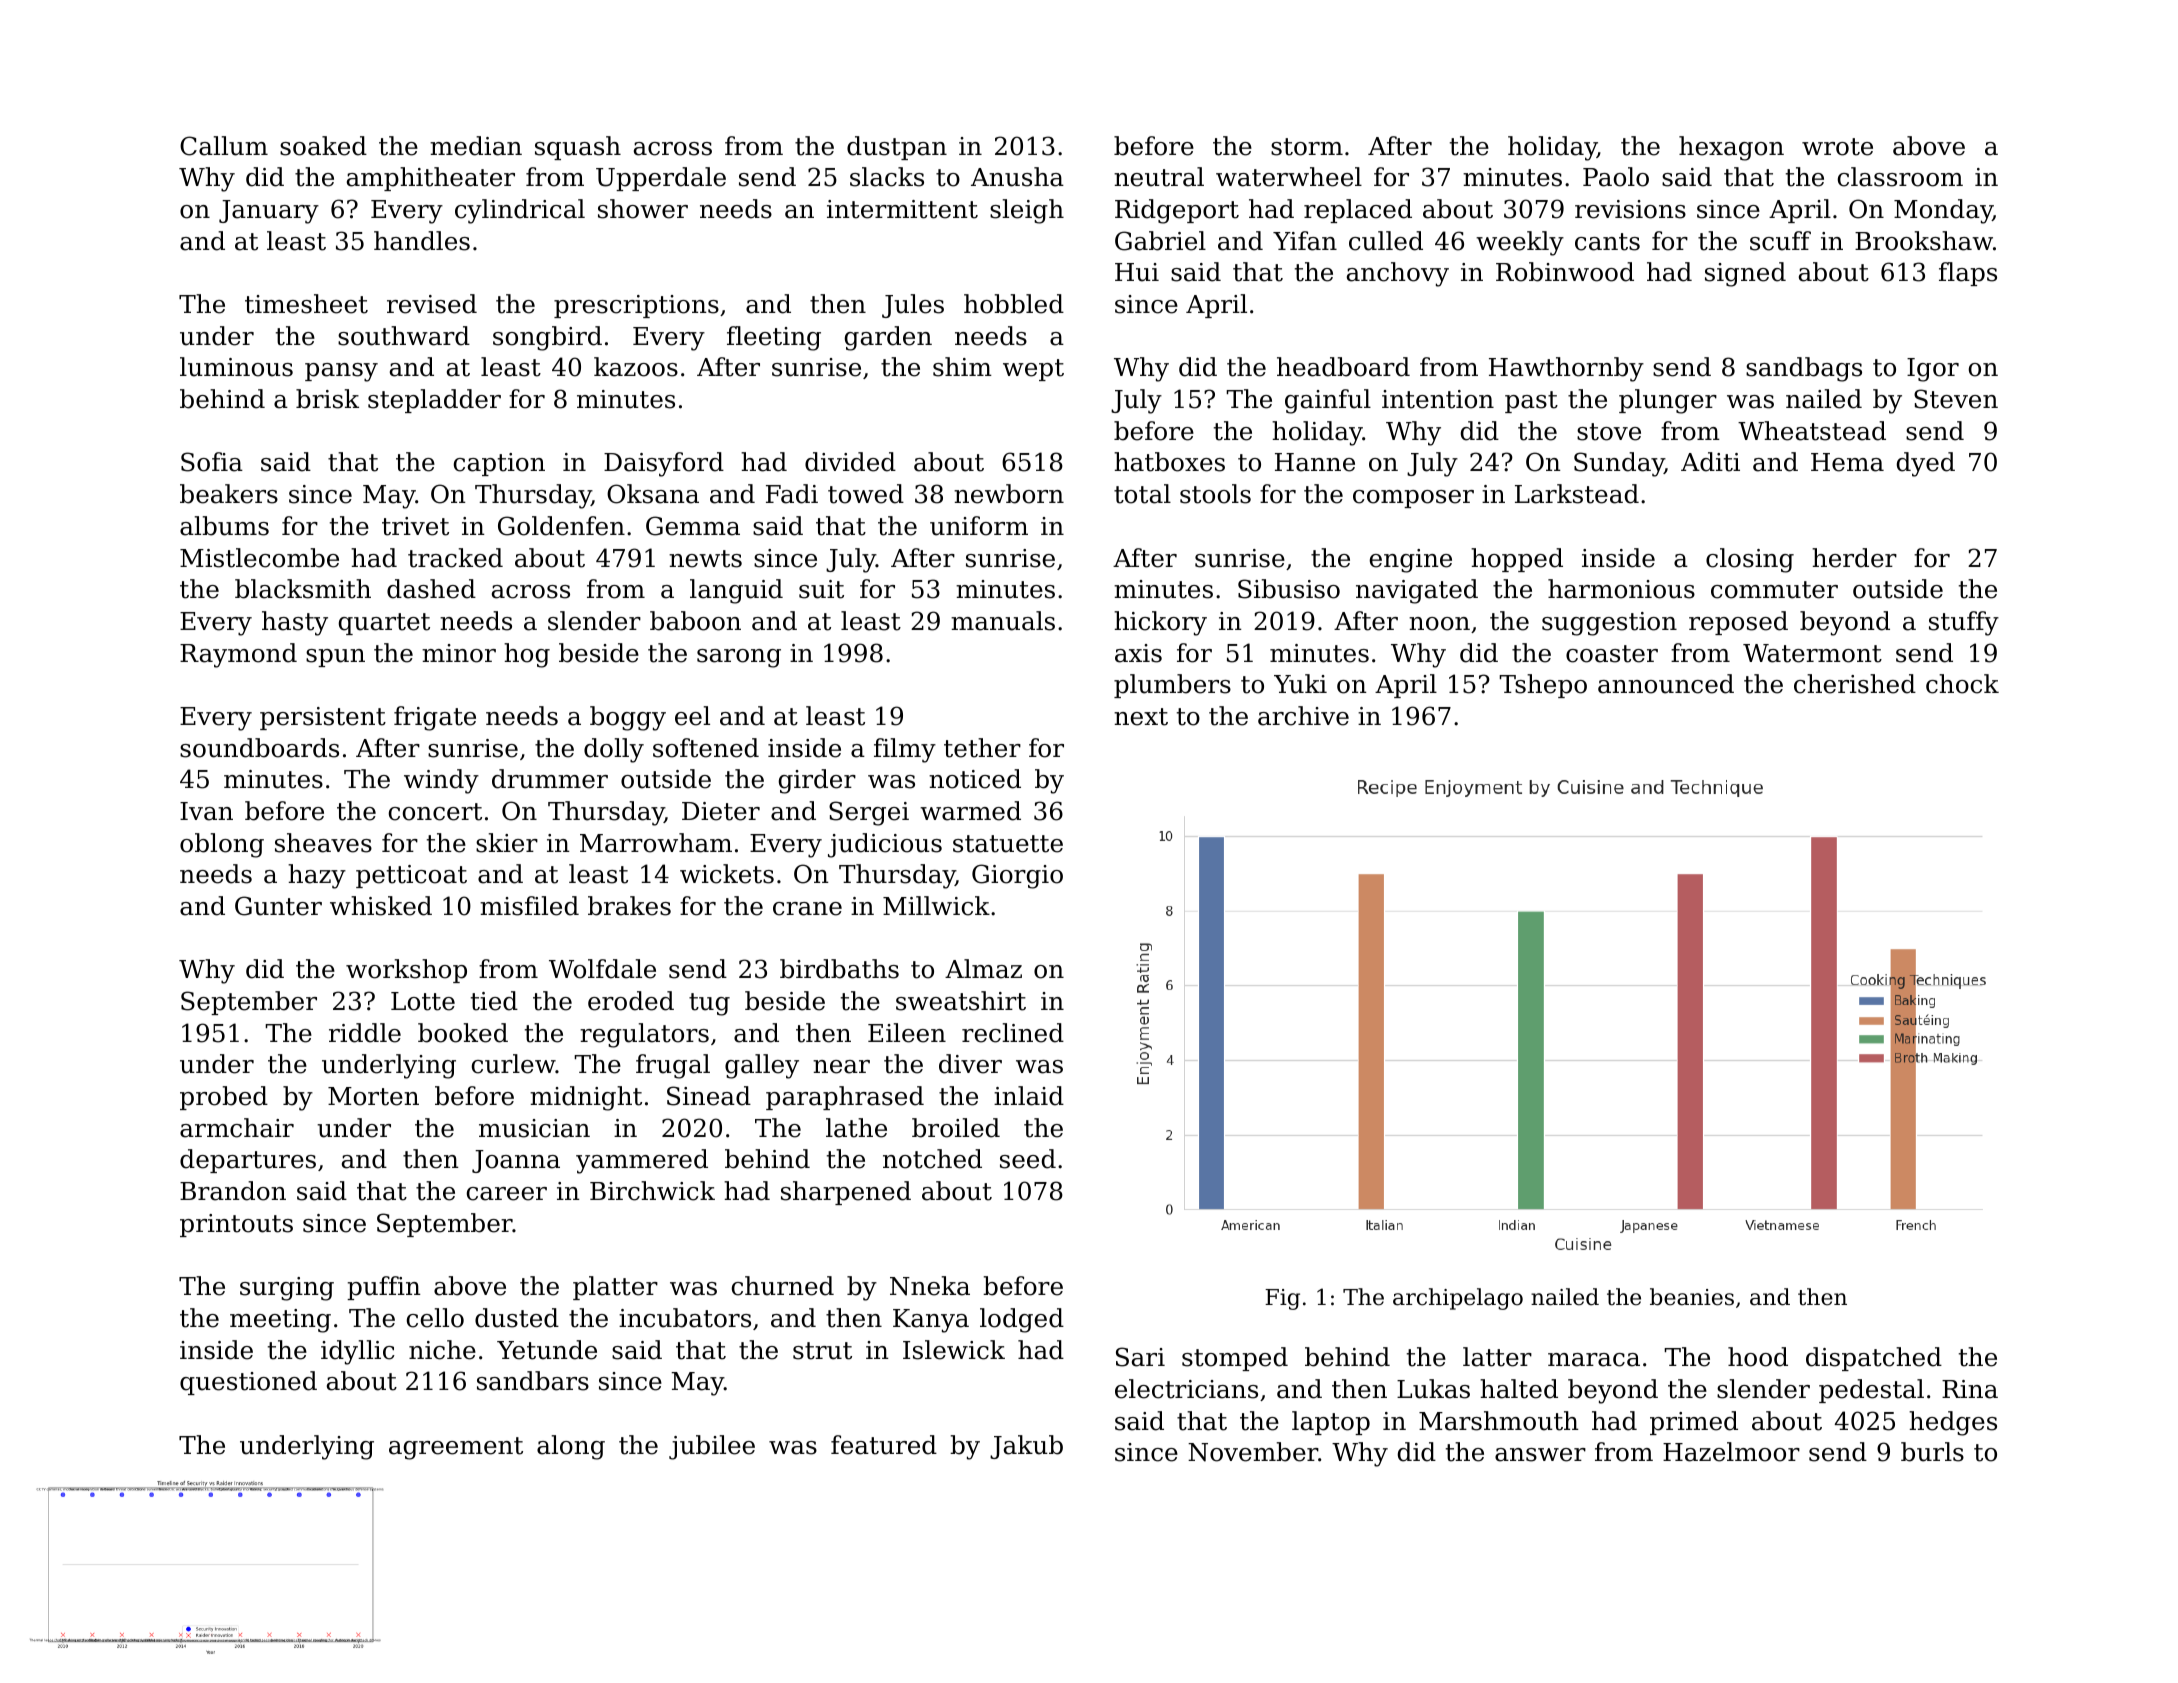  Describe the element at coordinates (1692, 1297) in the image. I see `beanies` at that location.
